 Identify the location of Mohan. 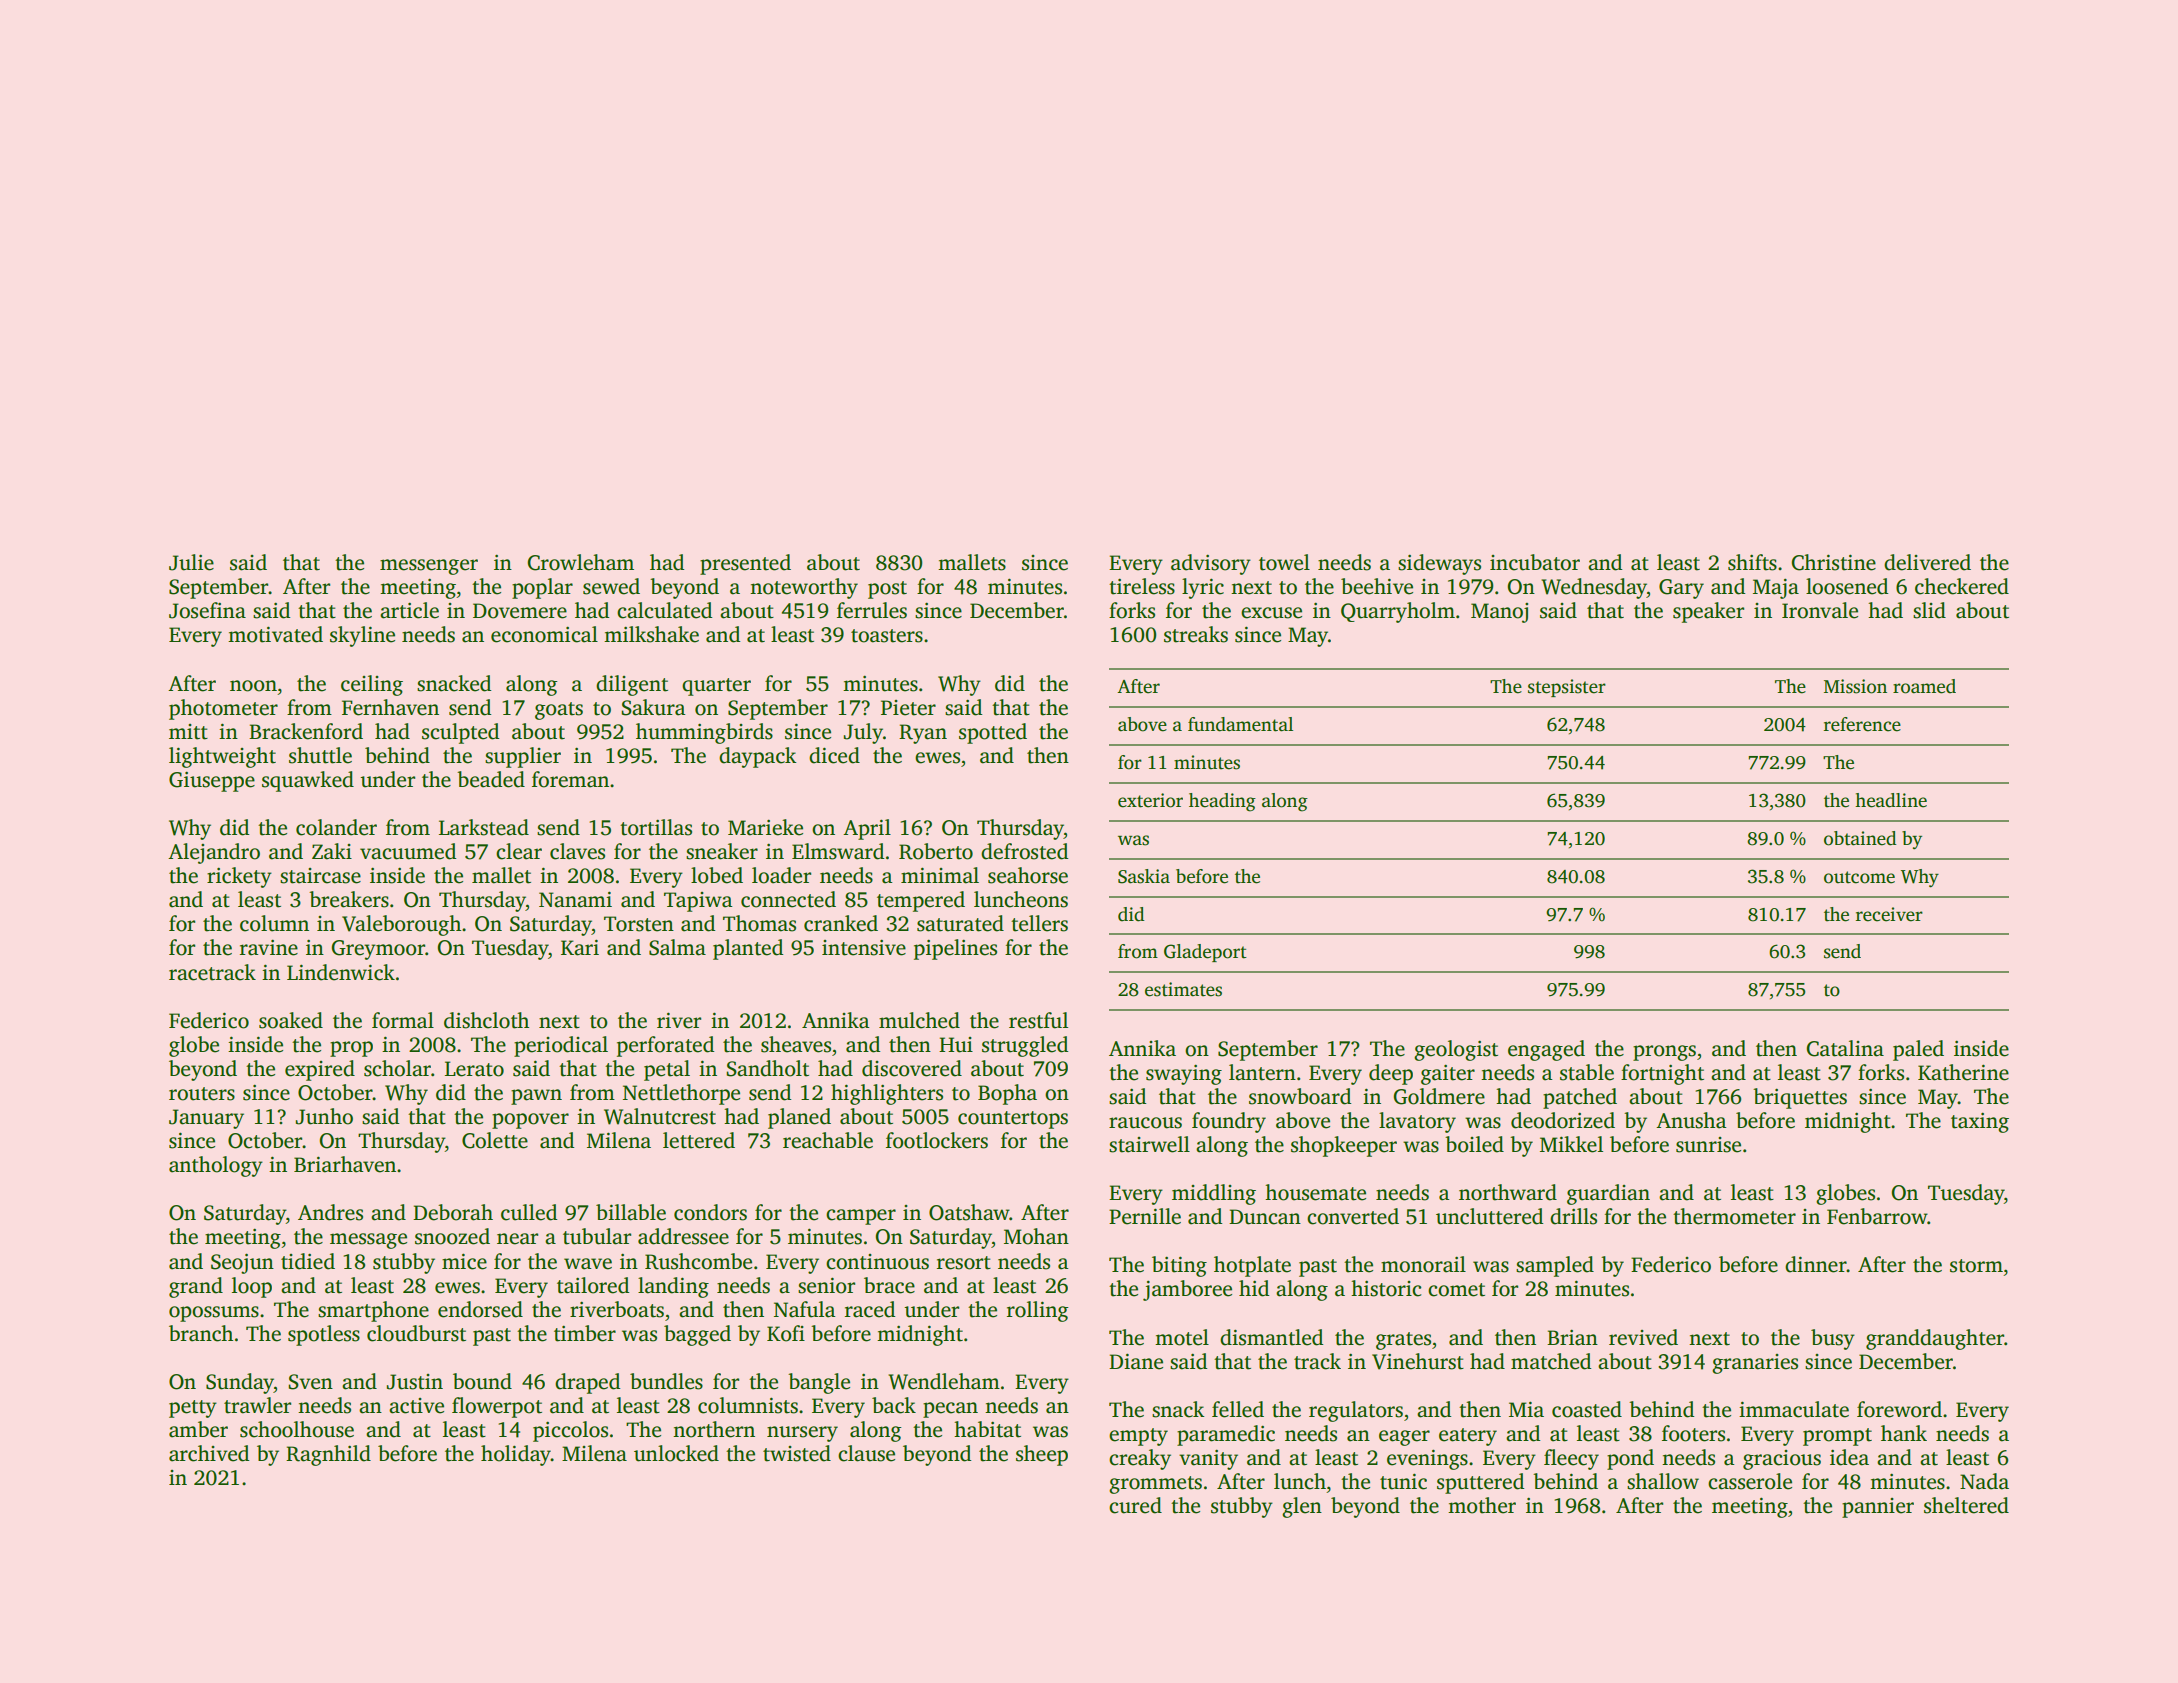
(1036, 1236).
